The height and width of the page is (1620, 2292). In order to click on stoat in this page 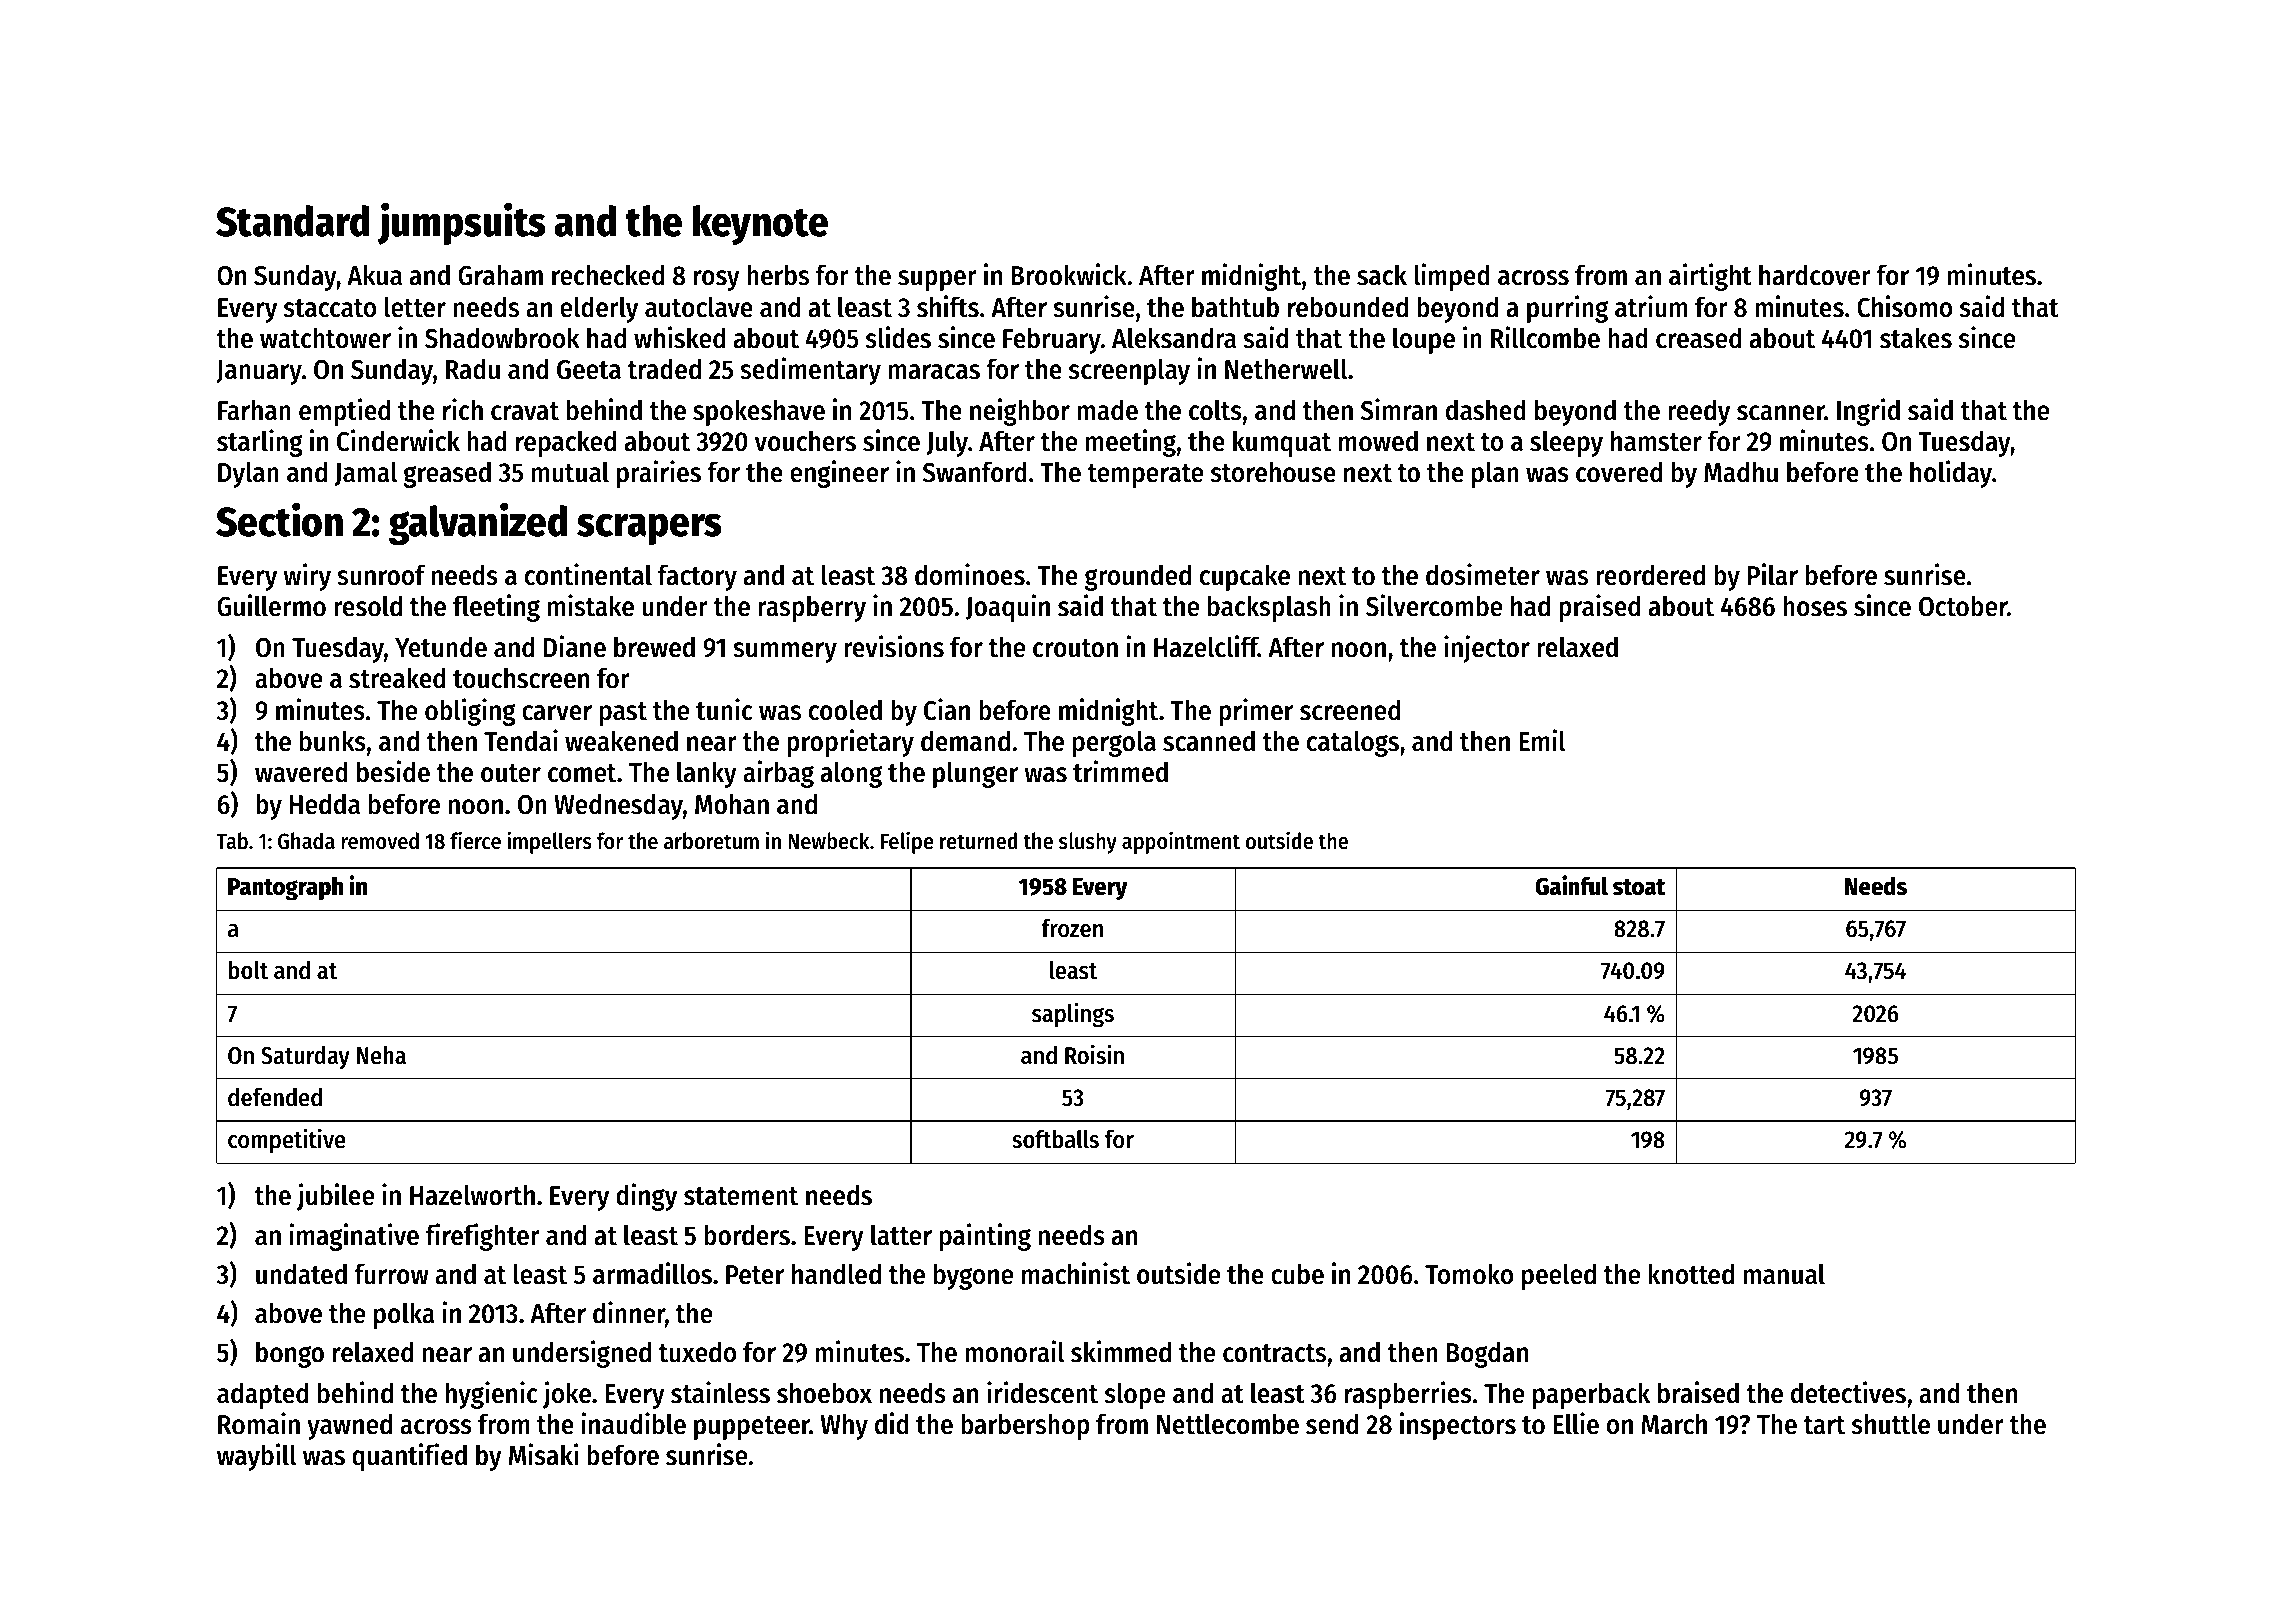, I will do `click(1639, 887)`.
